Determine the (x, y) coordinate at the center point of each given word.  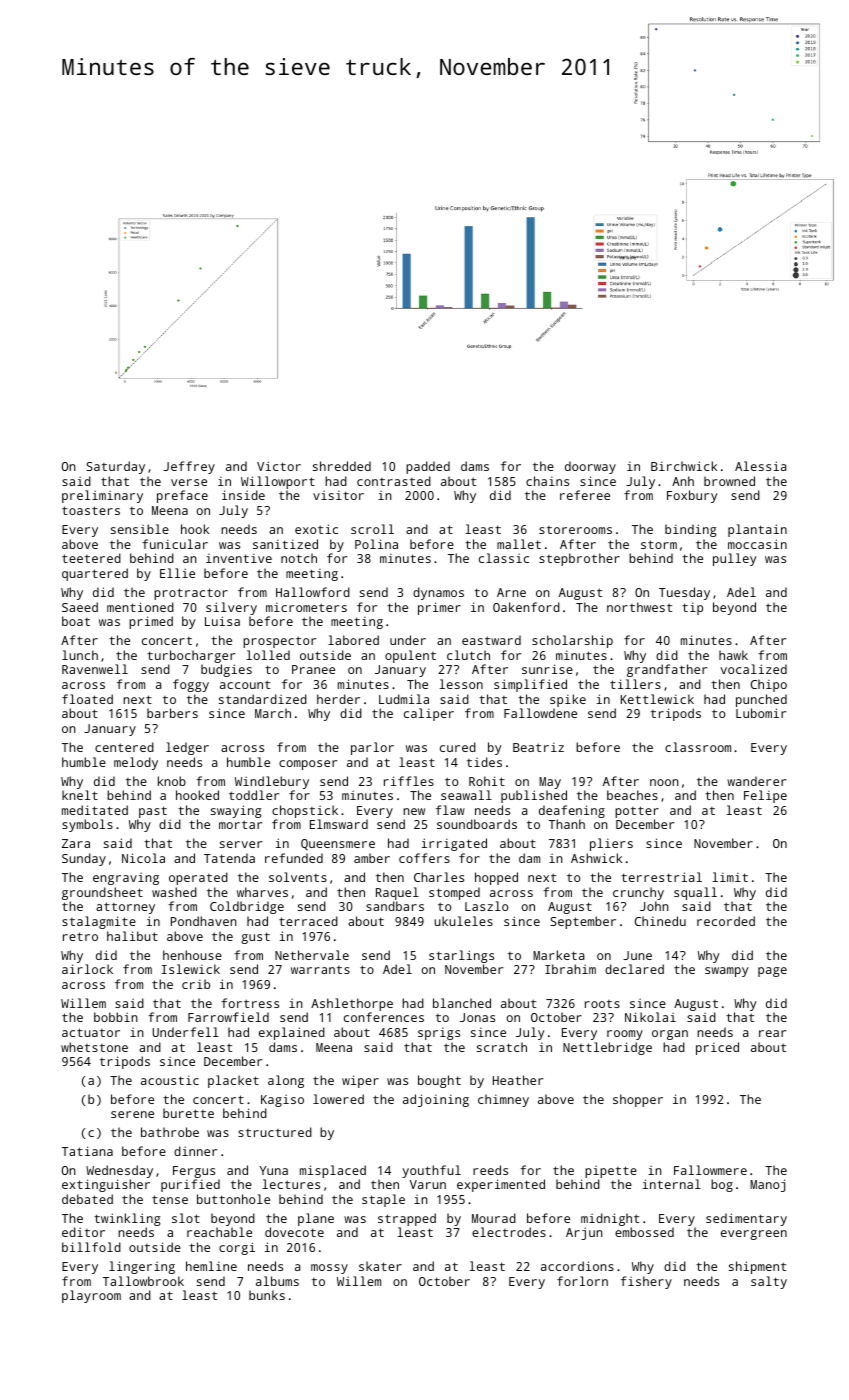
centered (124, 747)
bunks (267, 1295)
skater (380, 1266)
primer (439, 608)
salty (769, 1282)
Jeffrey (189, 467)
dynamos (438, 593)
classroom (698, 747)
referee (585, 495)
